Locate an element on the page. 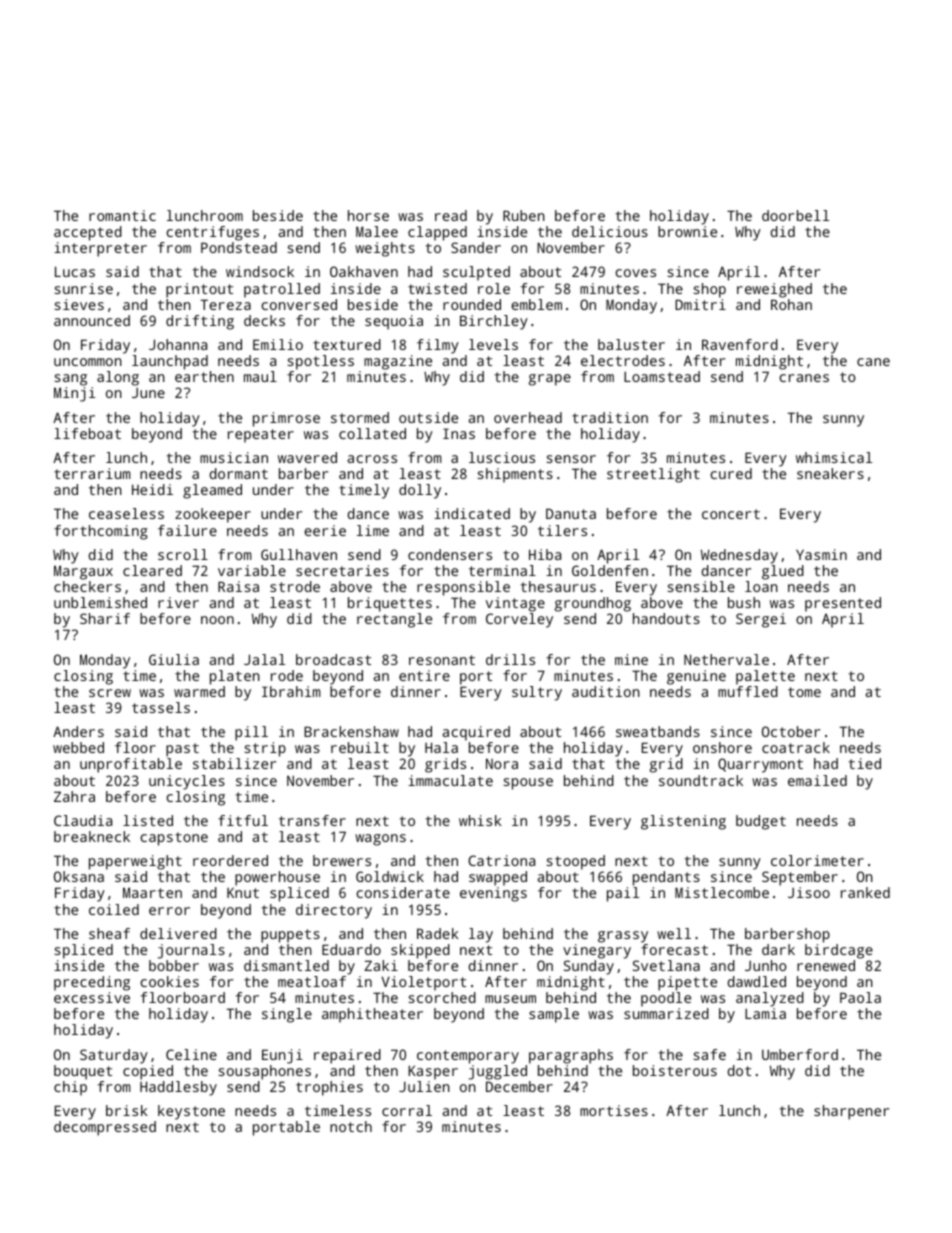  Eduardo is located at coordinates (351, 949).
